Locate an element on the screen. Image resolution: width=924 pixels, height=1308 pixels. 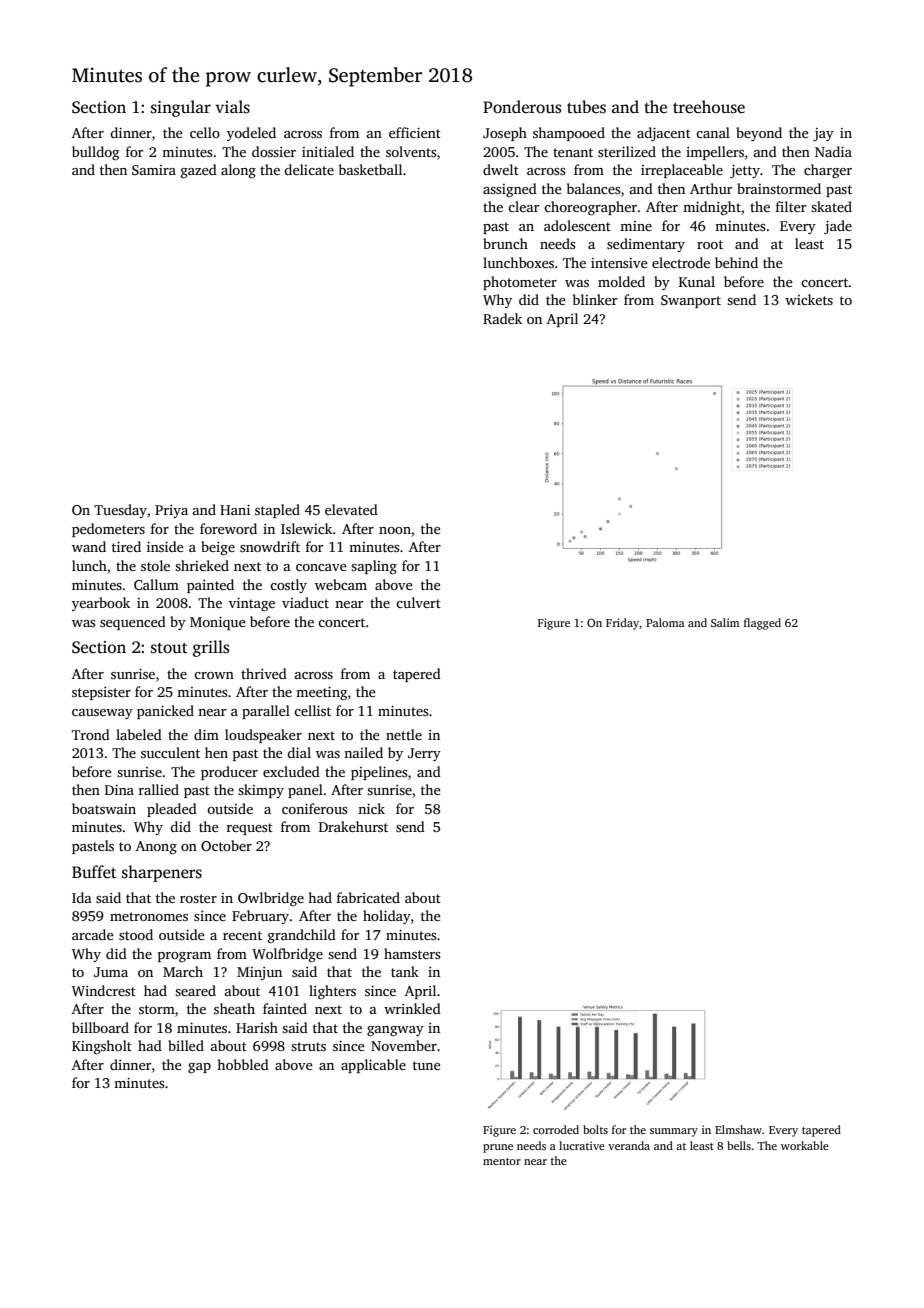
culvert is located at coordinates (418, 602).
